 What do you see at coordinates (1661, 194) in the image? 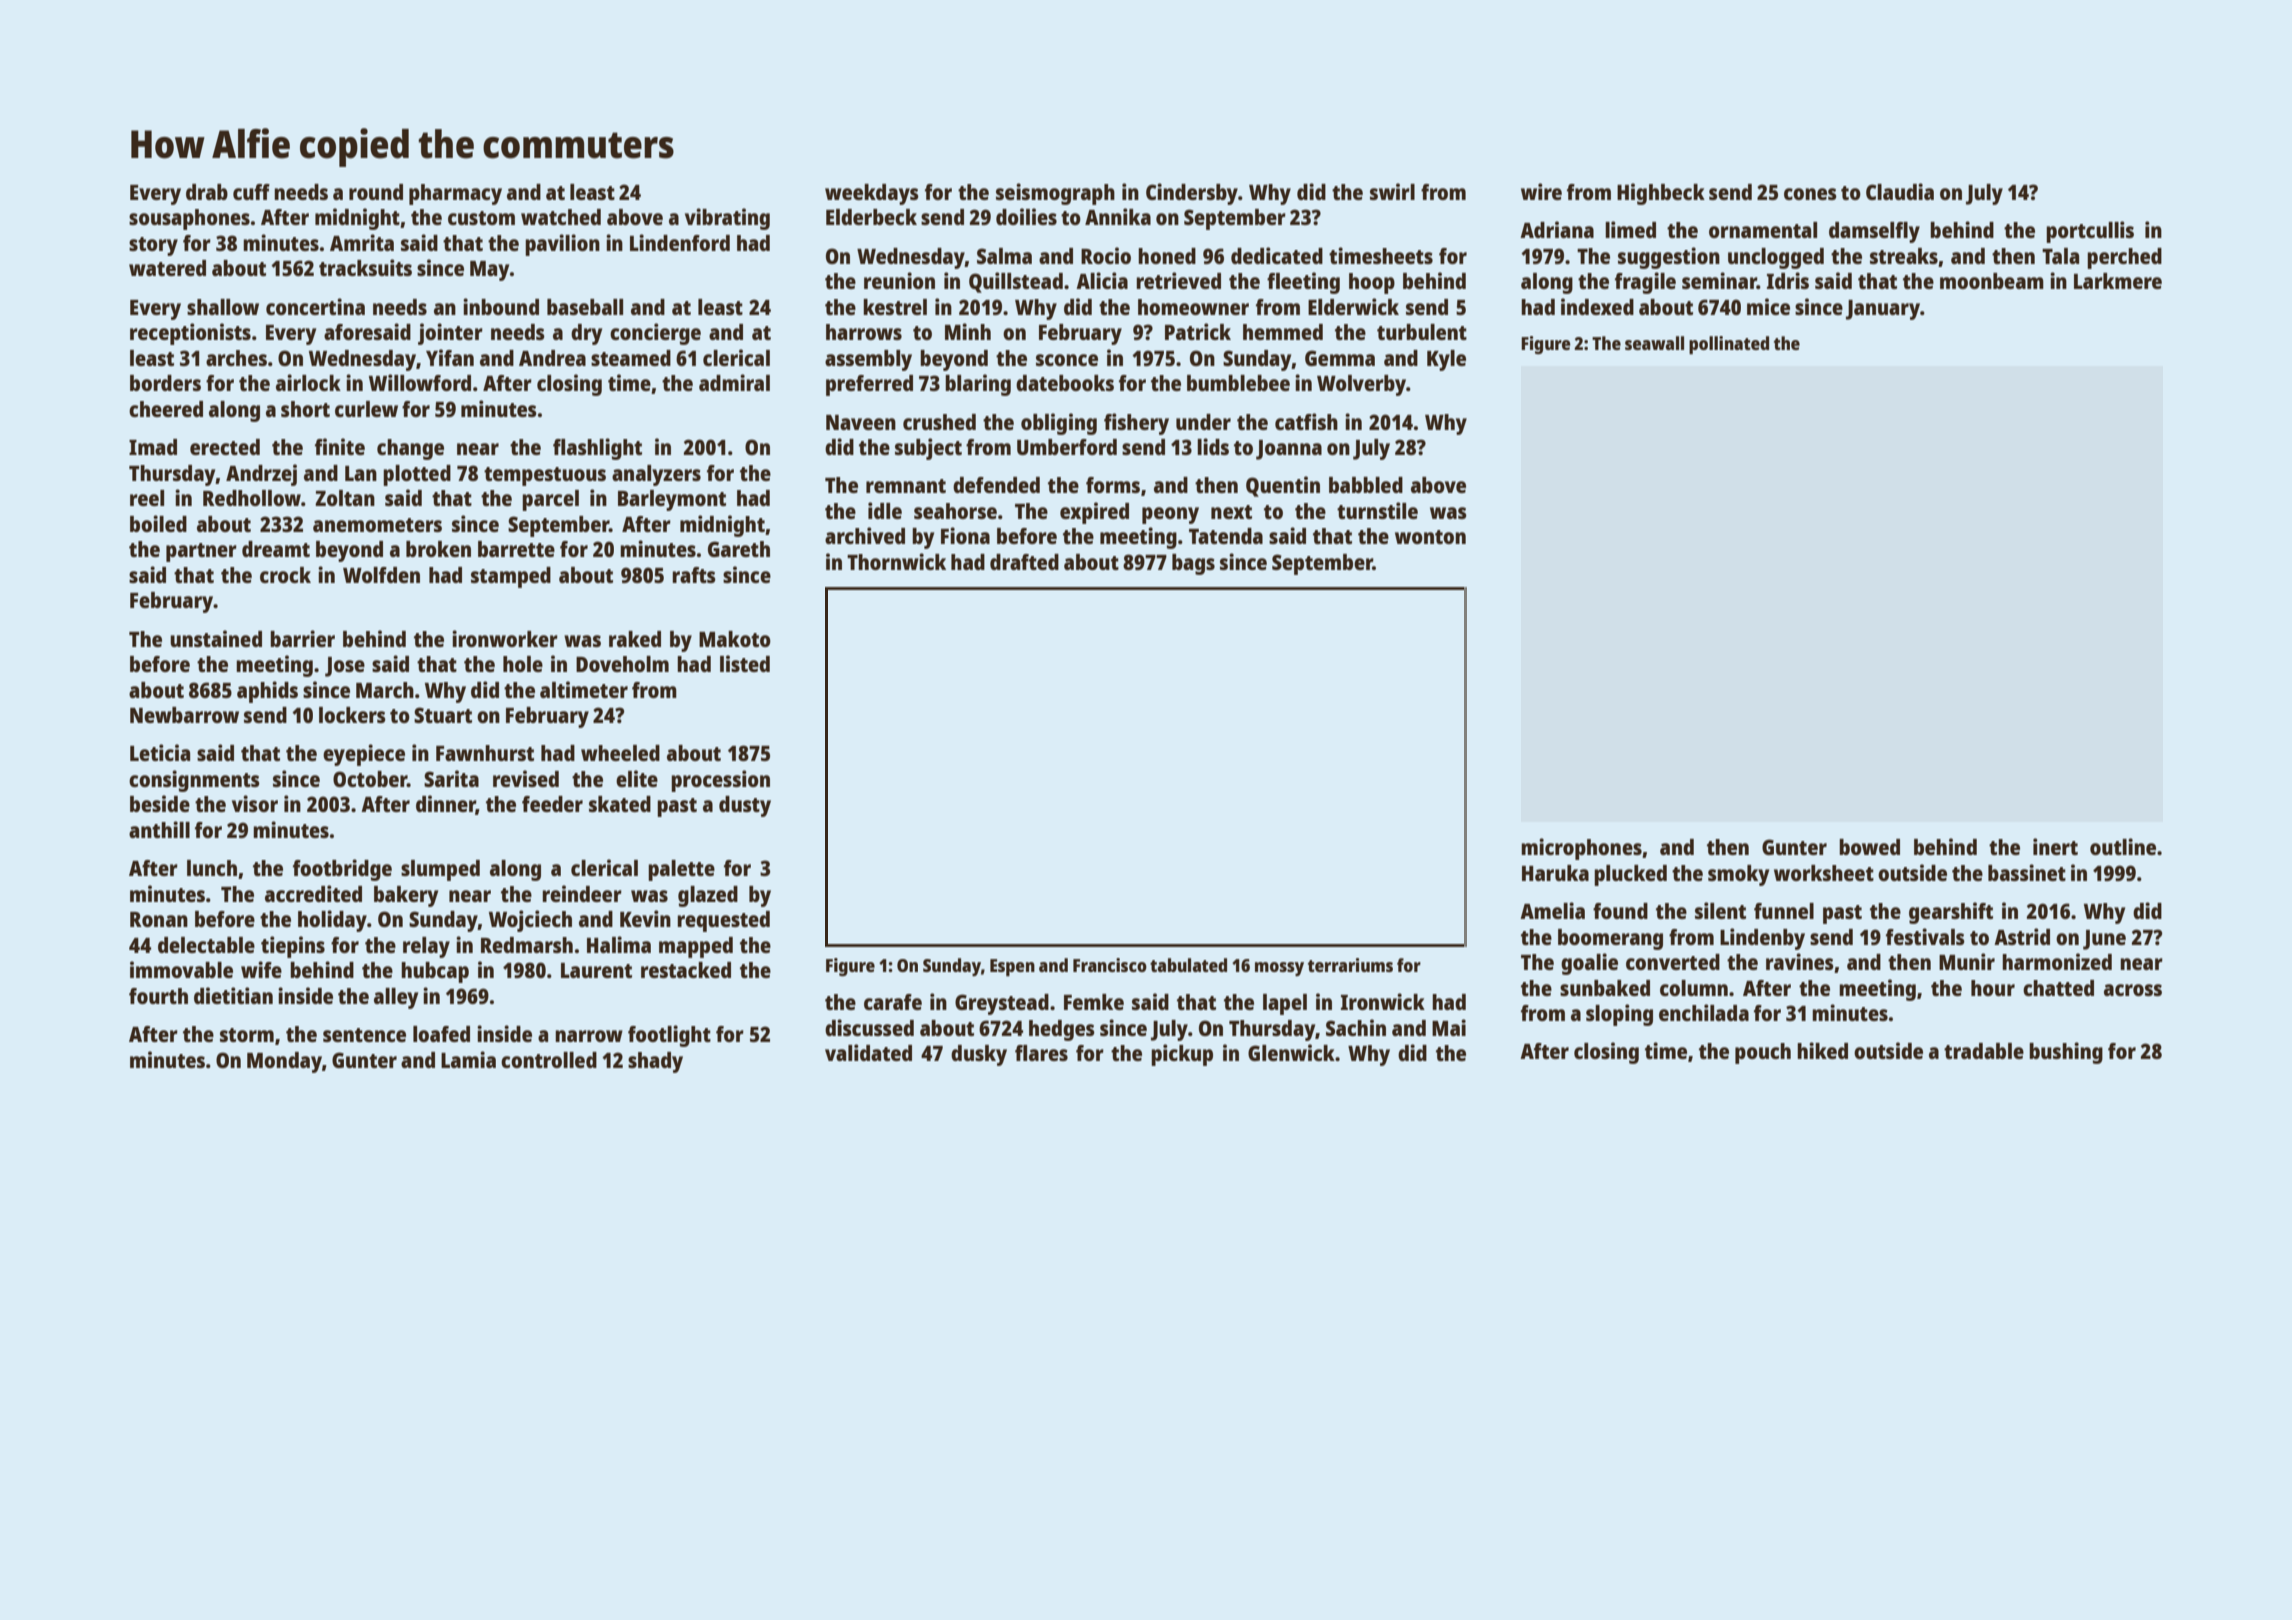
I see `Highbeck` at bounding box center [1661, 194].
